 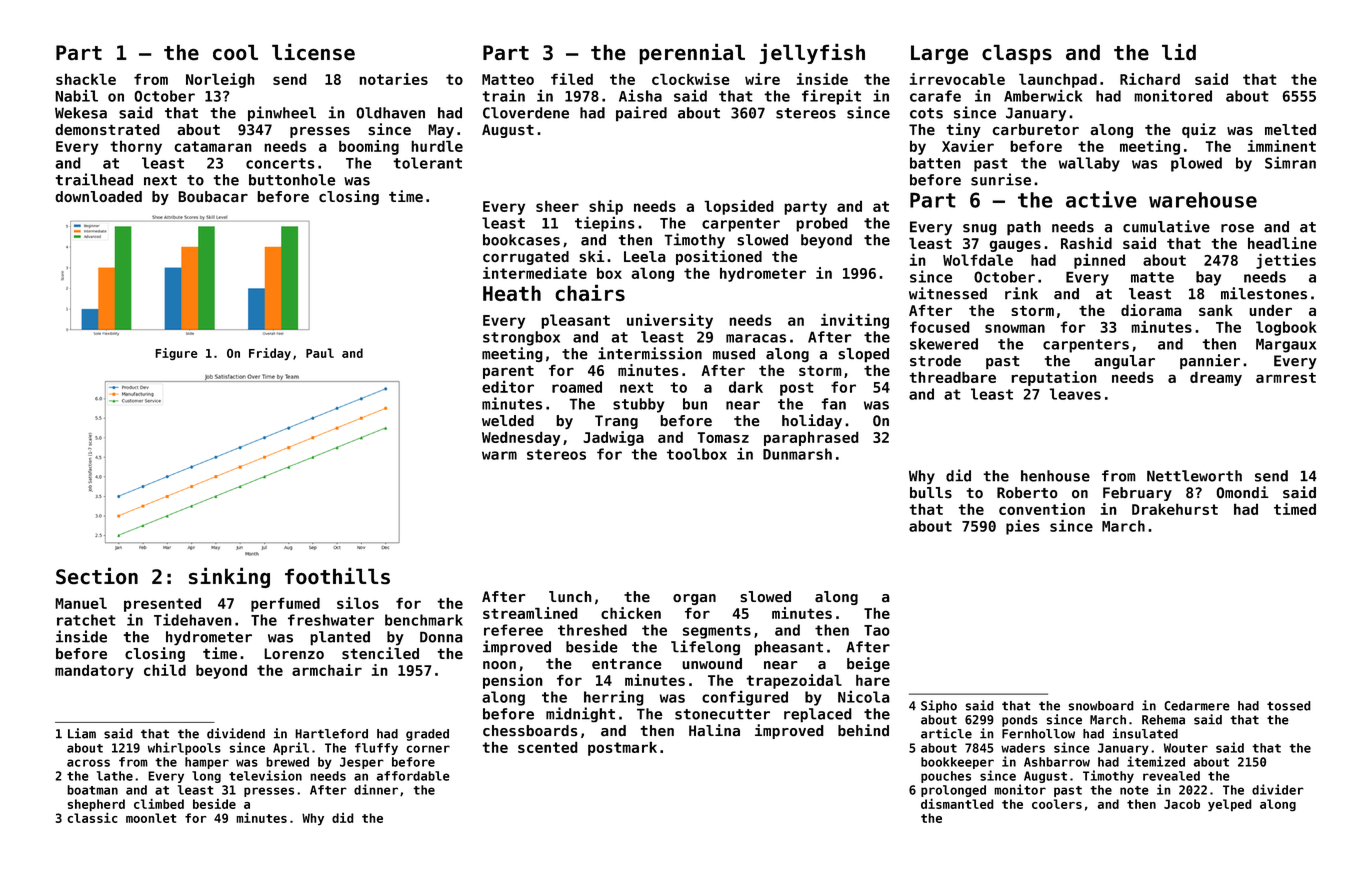 What do you see at coordinates (1101, 199) in the screenshot?
I see `active` at bounding box center [1101, 199].
